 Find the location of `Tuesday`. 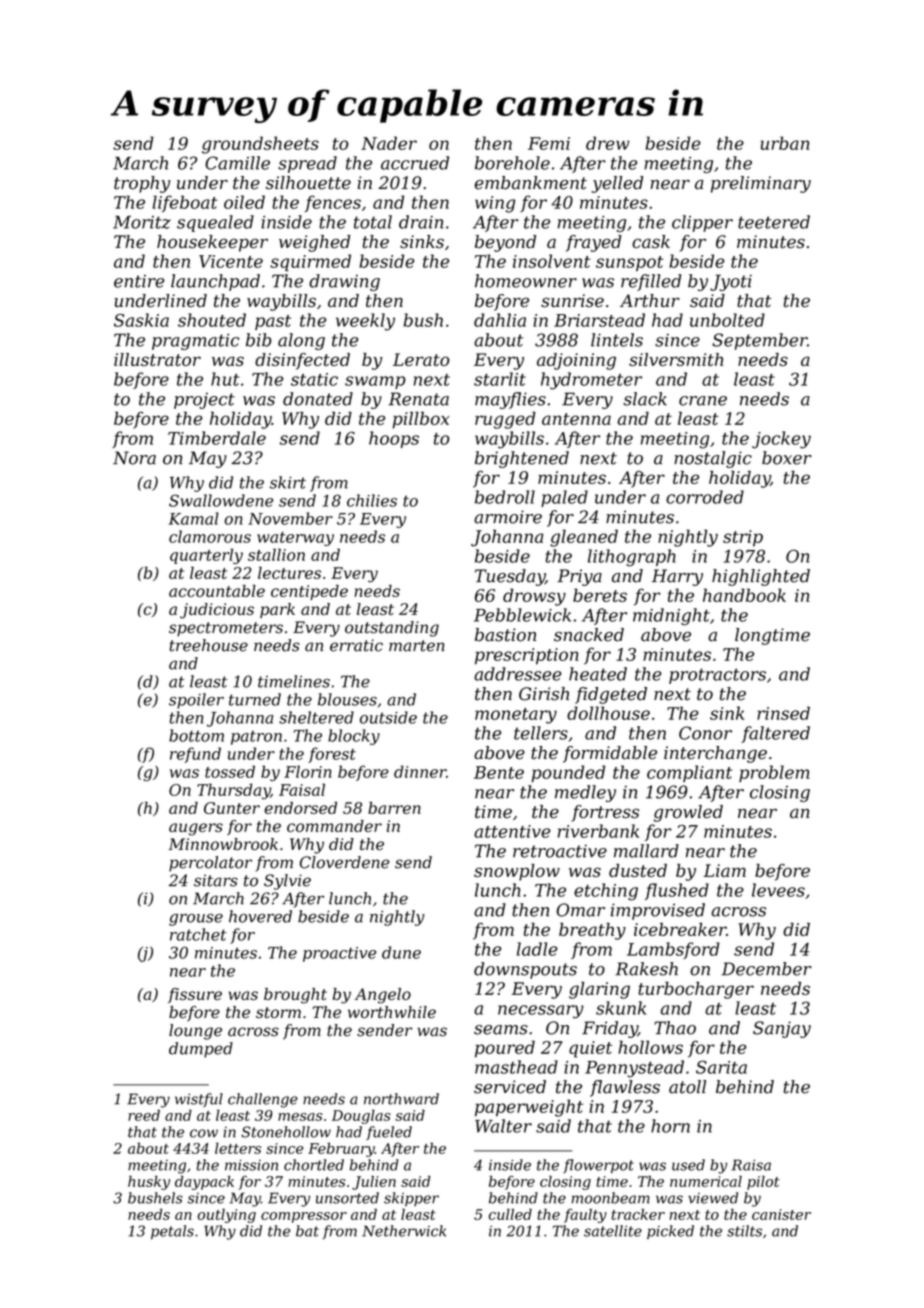

Tuesday is located at coordinates (510, 577).
